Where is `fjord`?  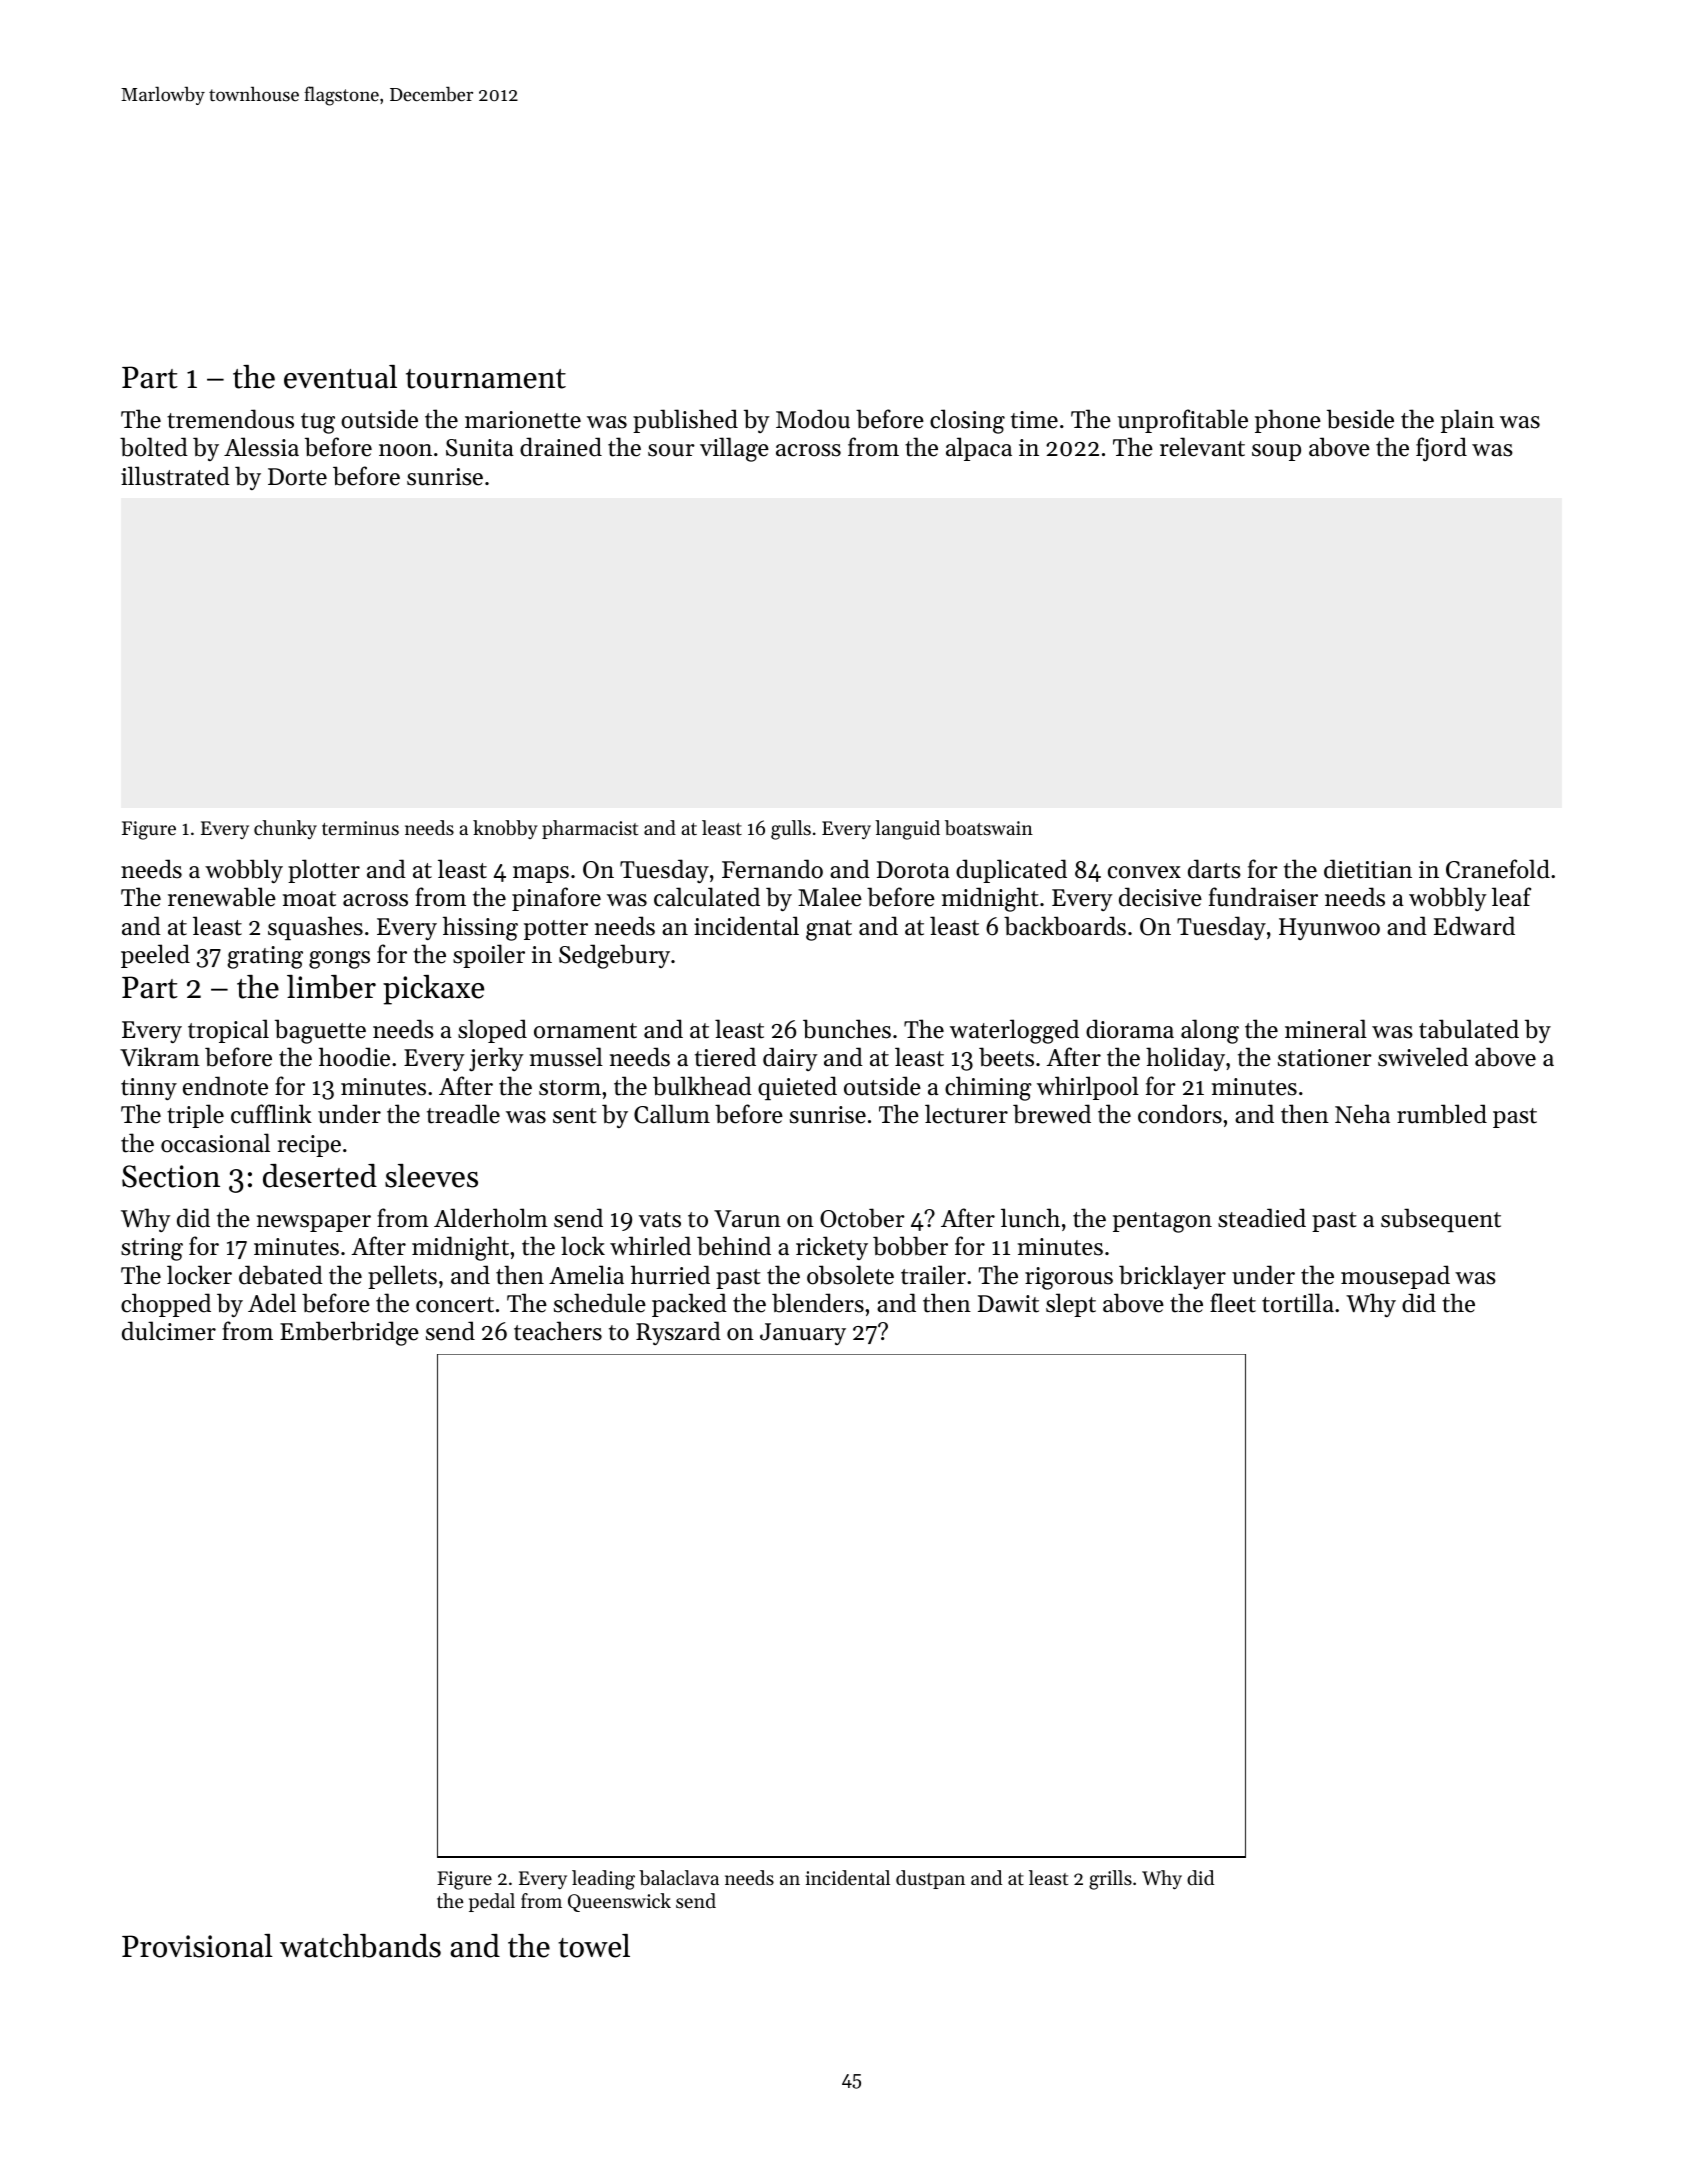 fjord is located at coordinates (1441, 449).
